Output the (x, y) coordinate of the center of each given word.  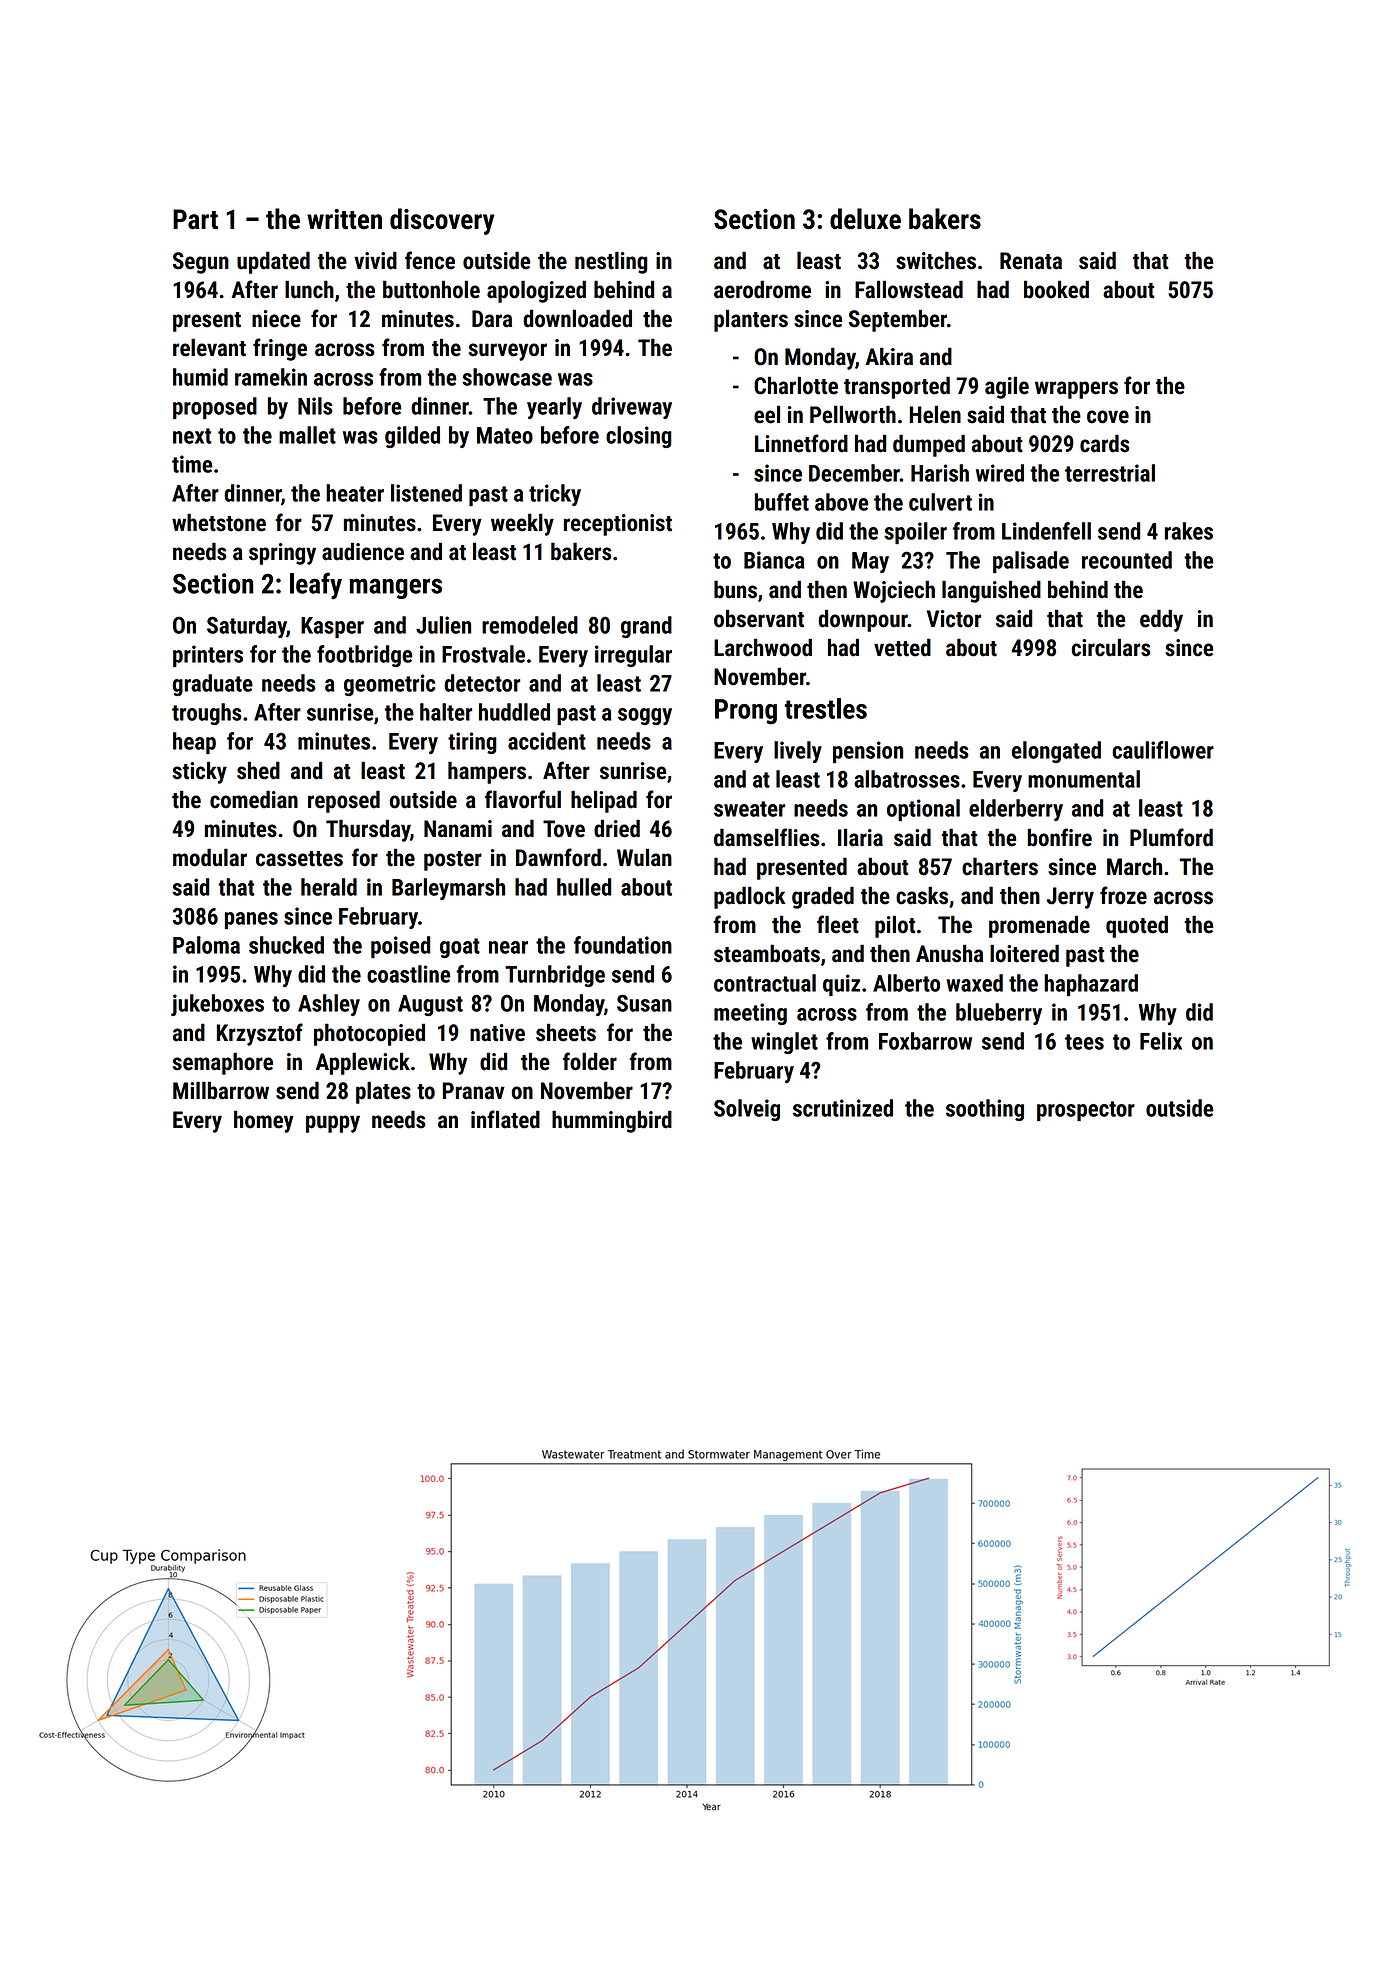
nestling (611, 262)
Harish (940, 473)
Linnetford (801, 443)
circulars (1111, 647)
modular (210, 857)
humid (200, 377)
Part (195, 219)
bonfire (1060, 837)
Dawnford (558, 857)
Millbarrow (221, 1090)
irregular (633, 656)
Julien (443, 625)
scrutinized (843, 1108)
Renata (1031, 261)
